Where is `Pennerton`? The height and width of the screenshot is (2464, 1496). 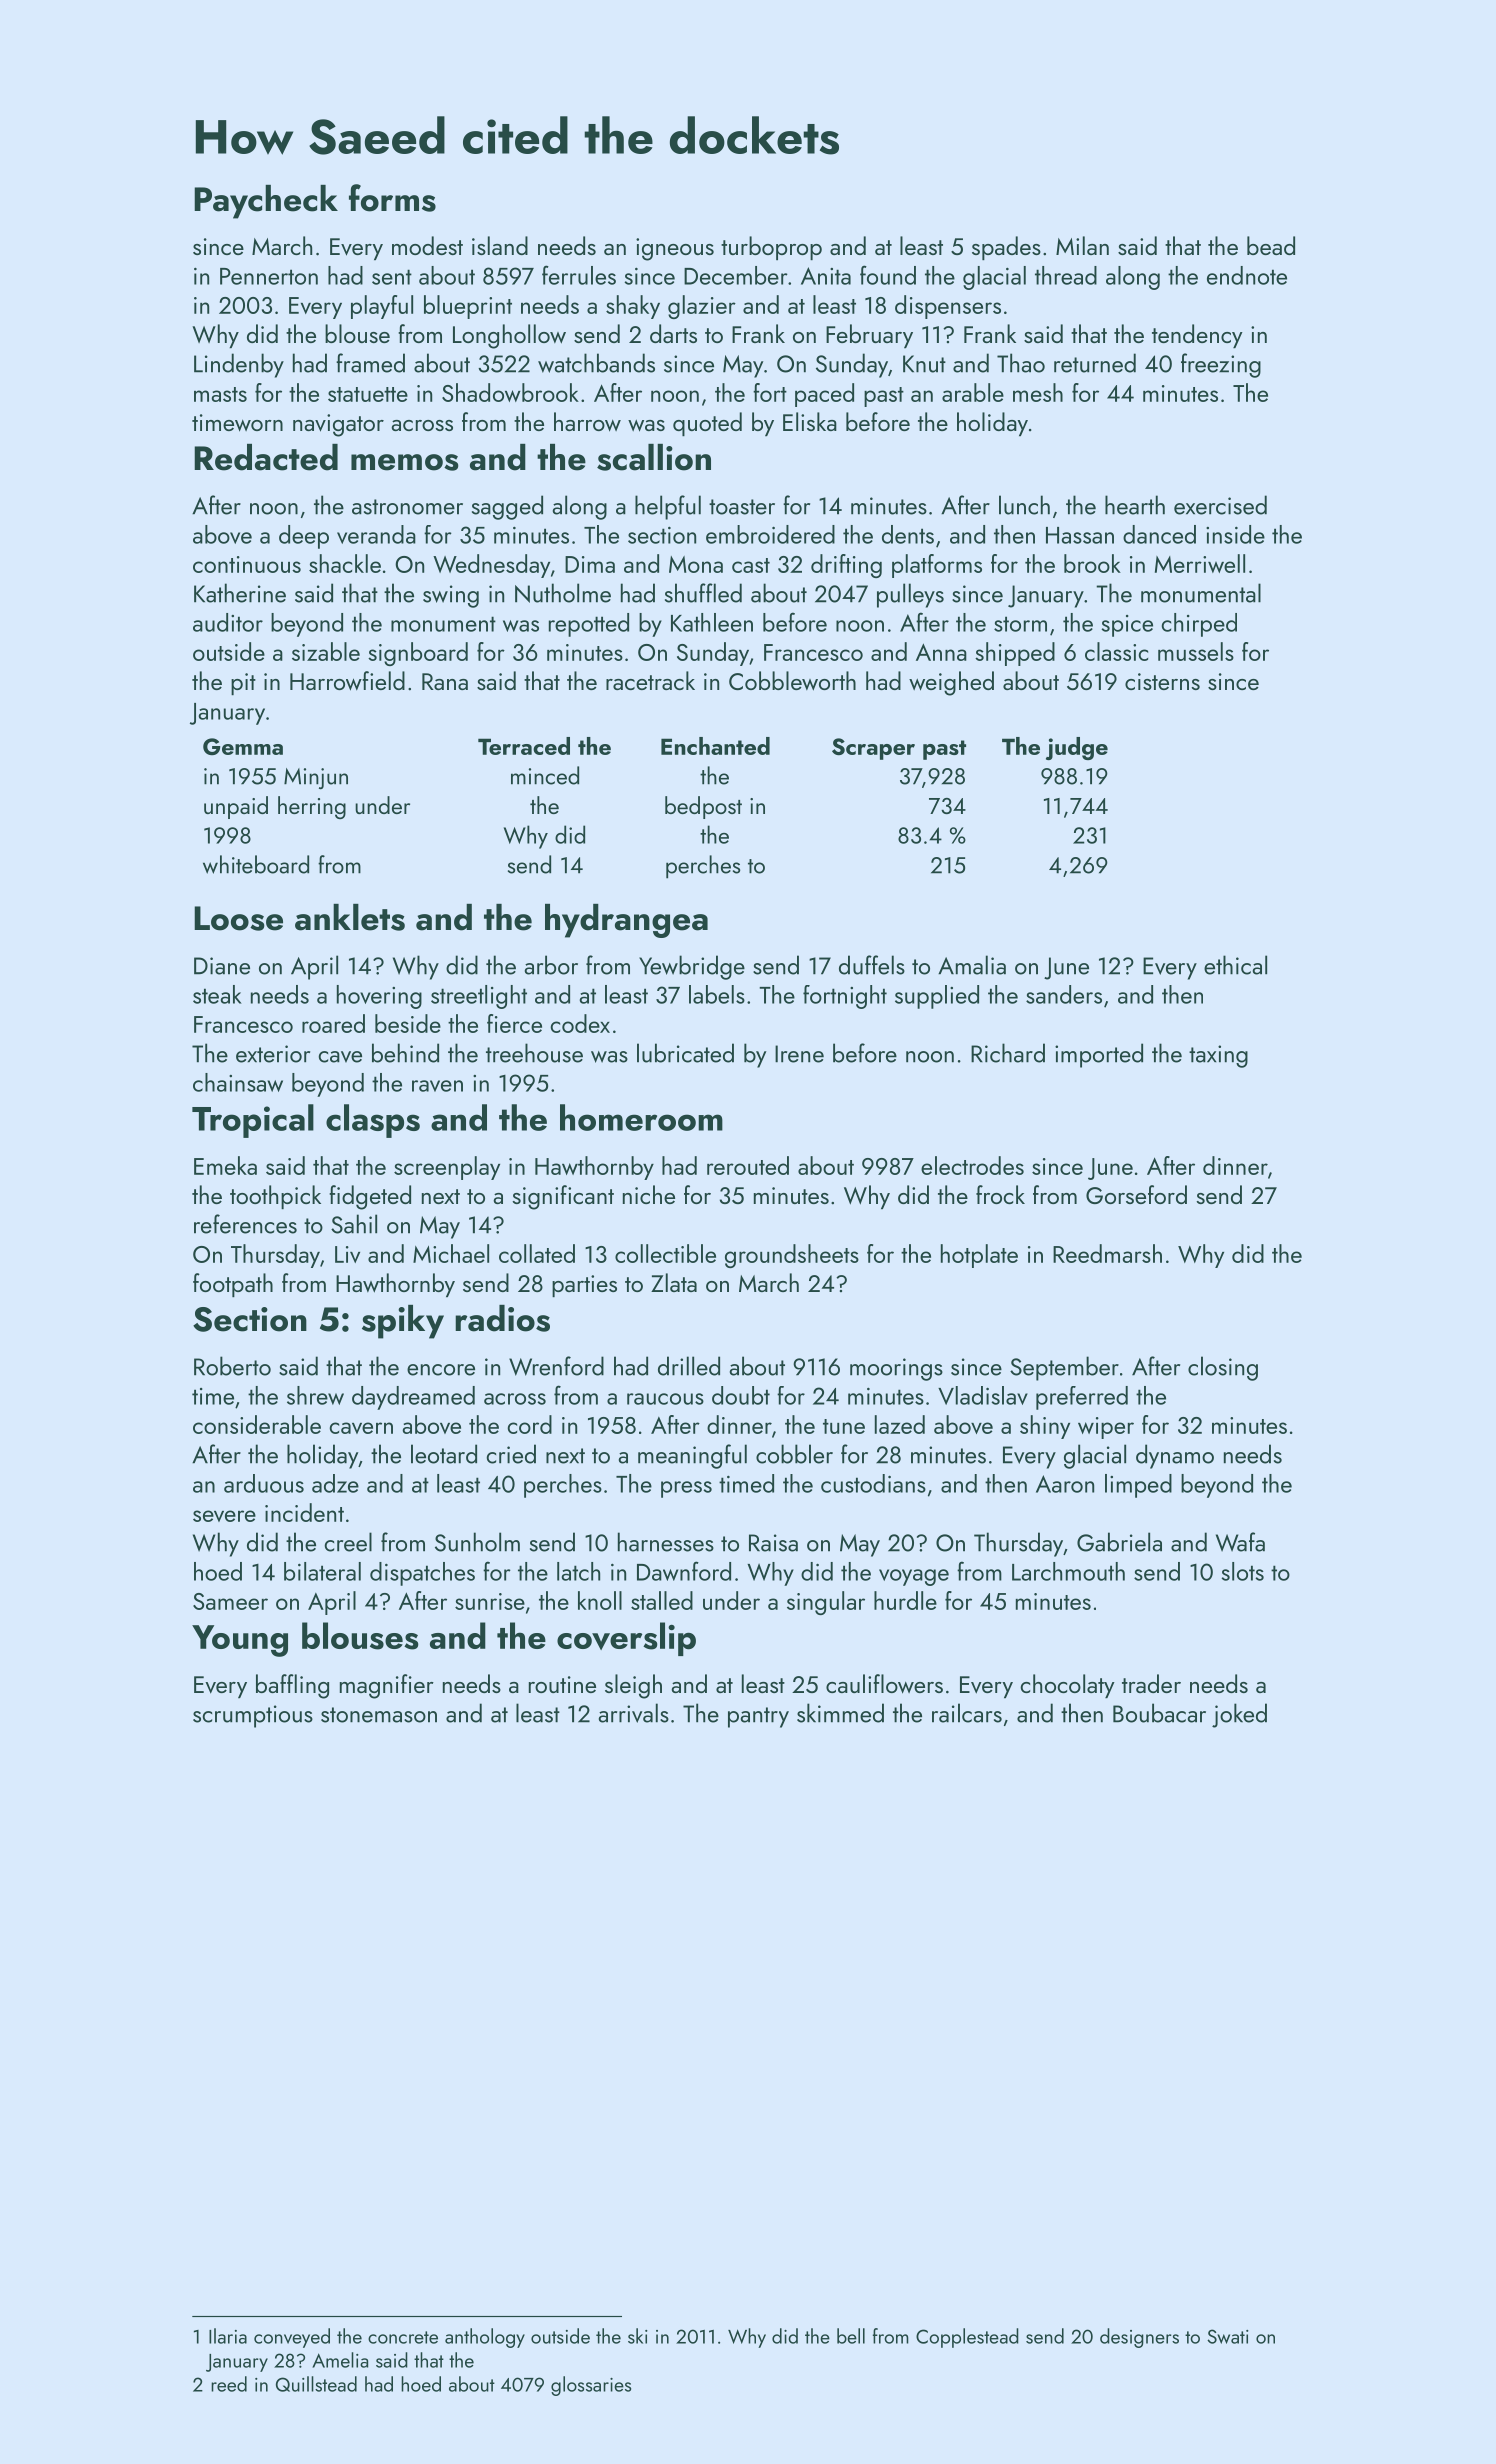 Pennerton is located at coordinates (269, 276).
